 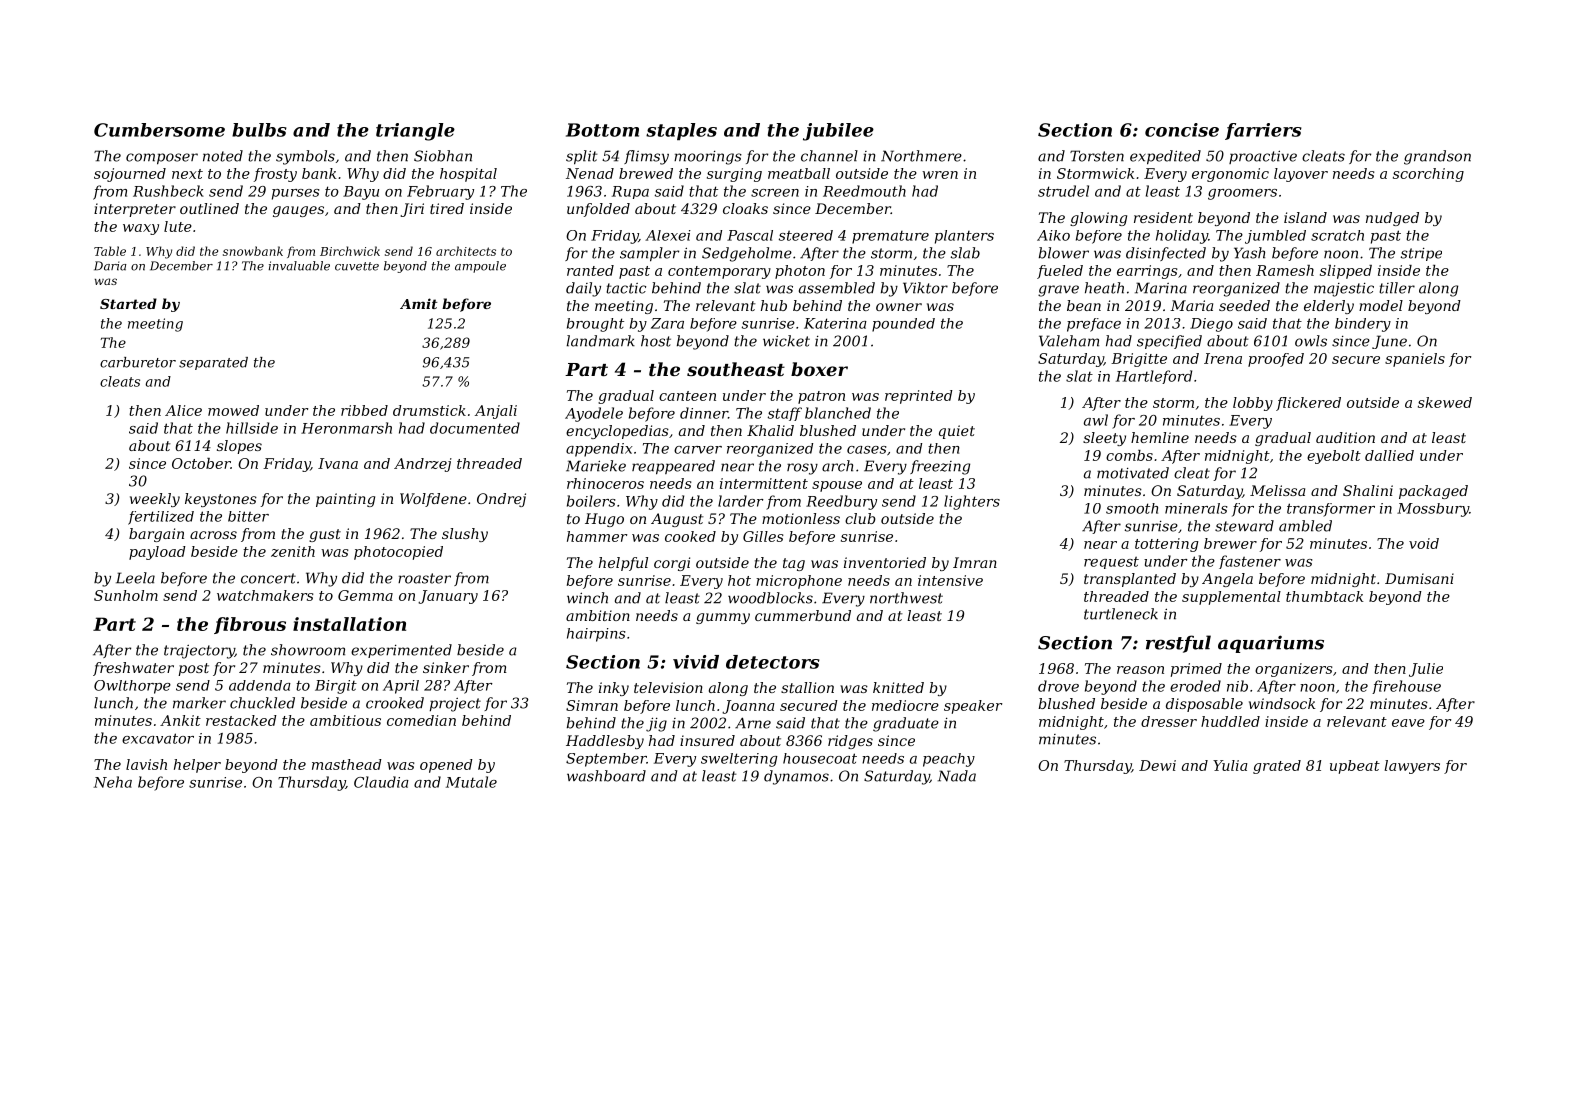 What do you see at coordinates (213, 363) in the document?
I see `separated` at bounding box center [213, 363].
